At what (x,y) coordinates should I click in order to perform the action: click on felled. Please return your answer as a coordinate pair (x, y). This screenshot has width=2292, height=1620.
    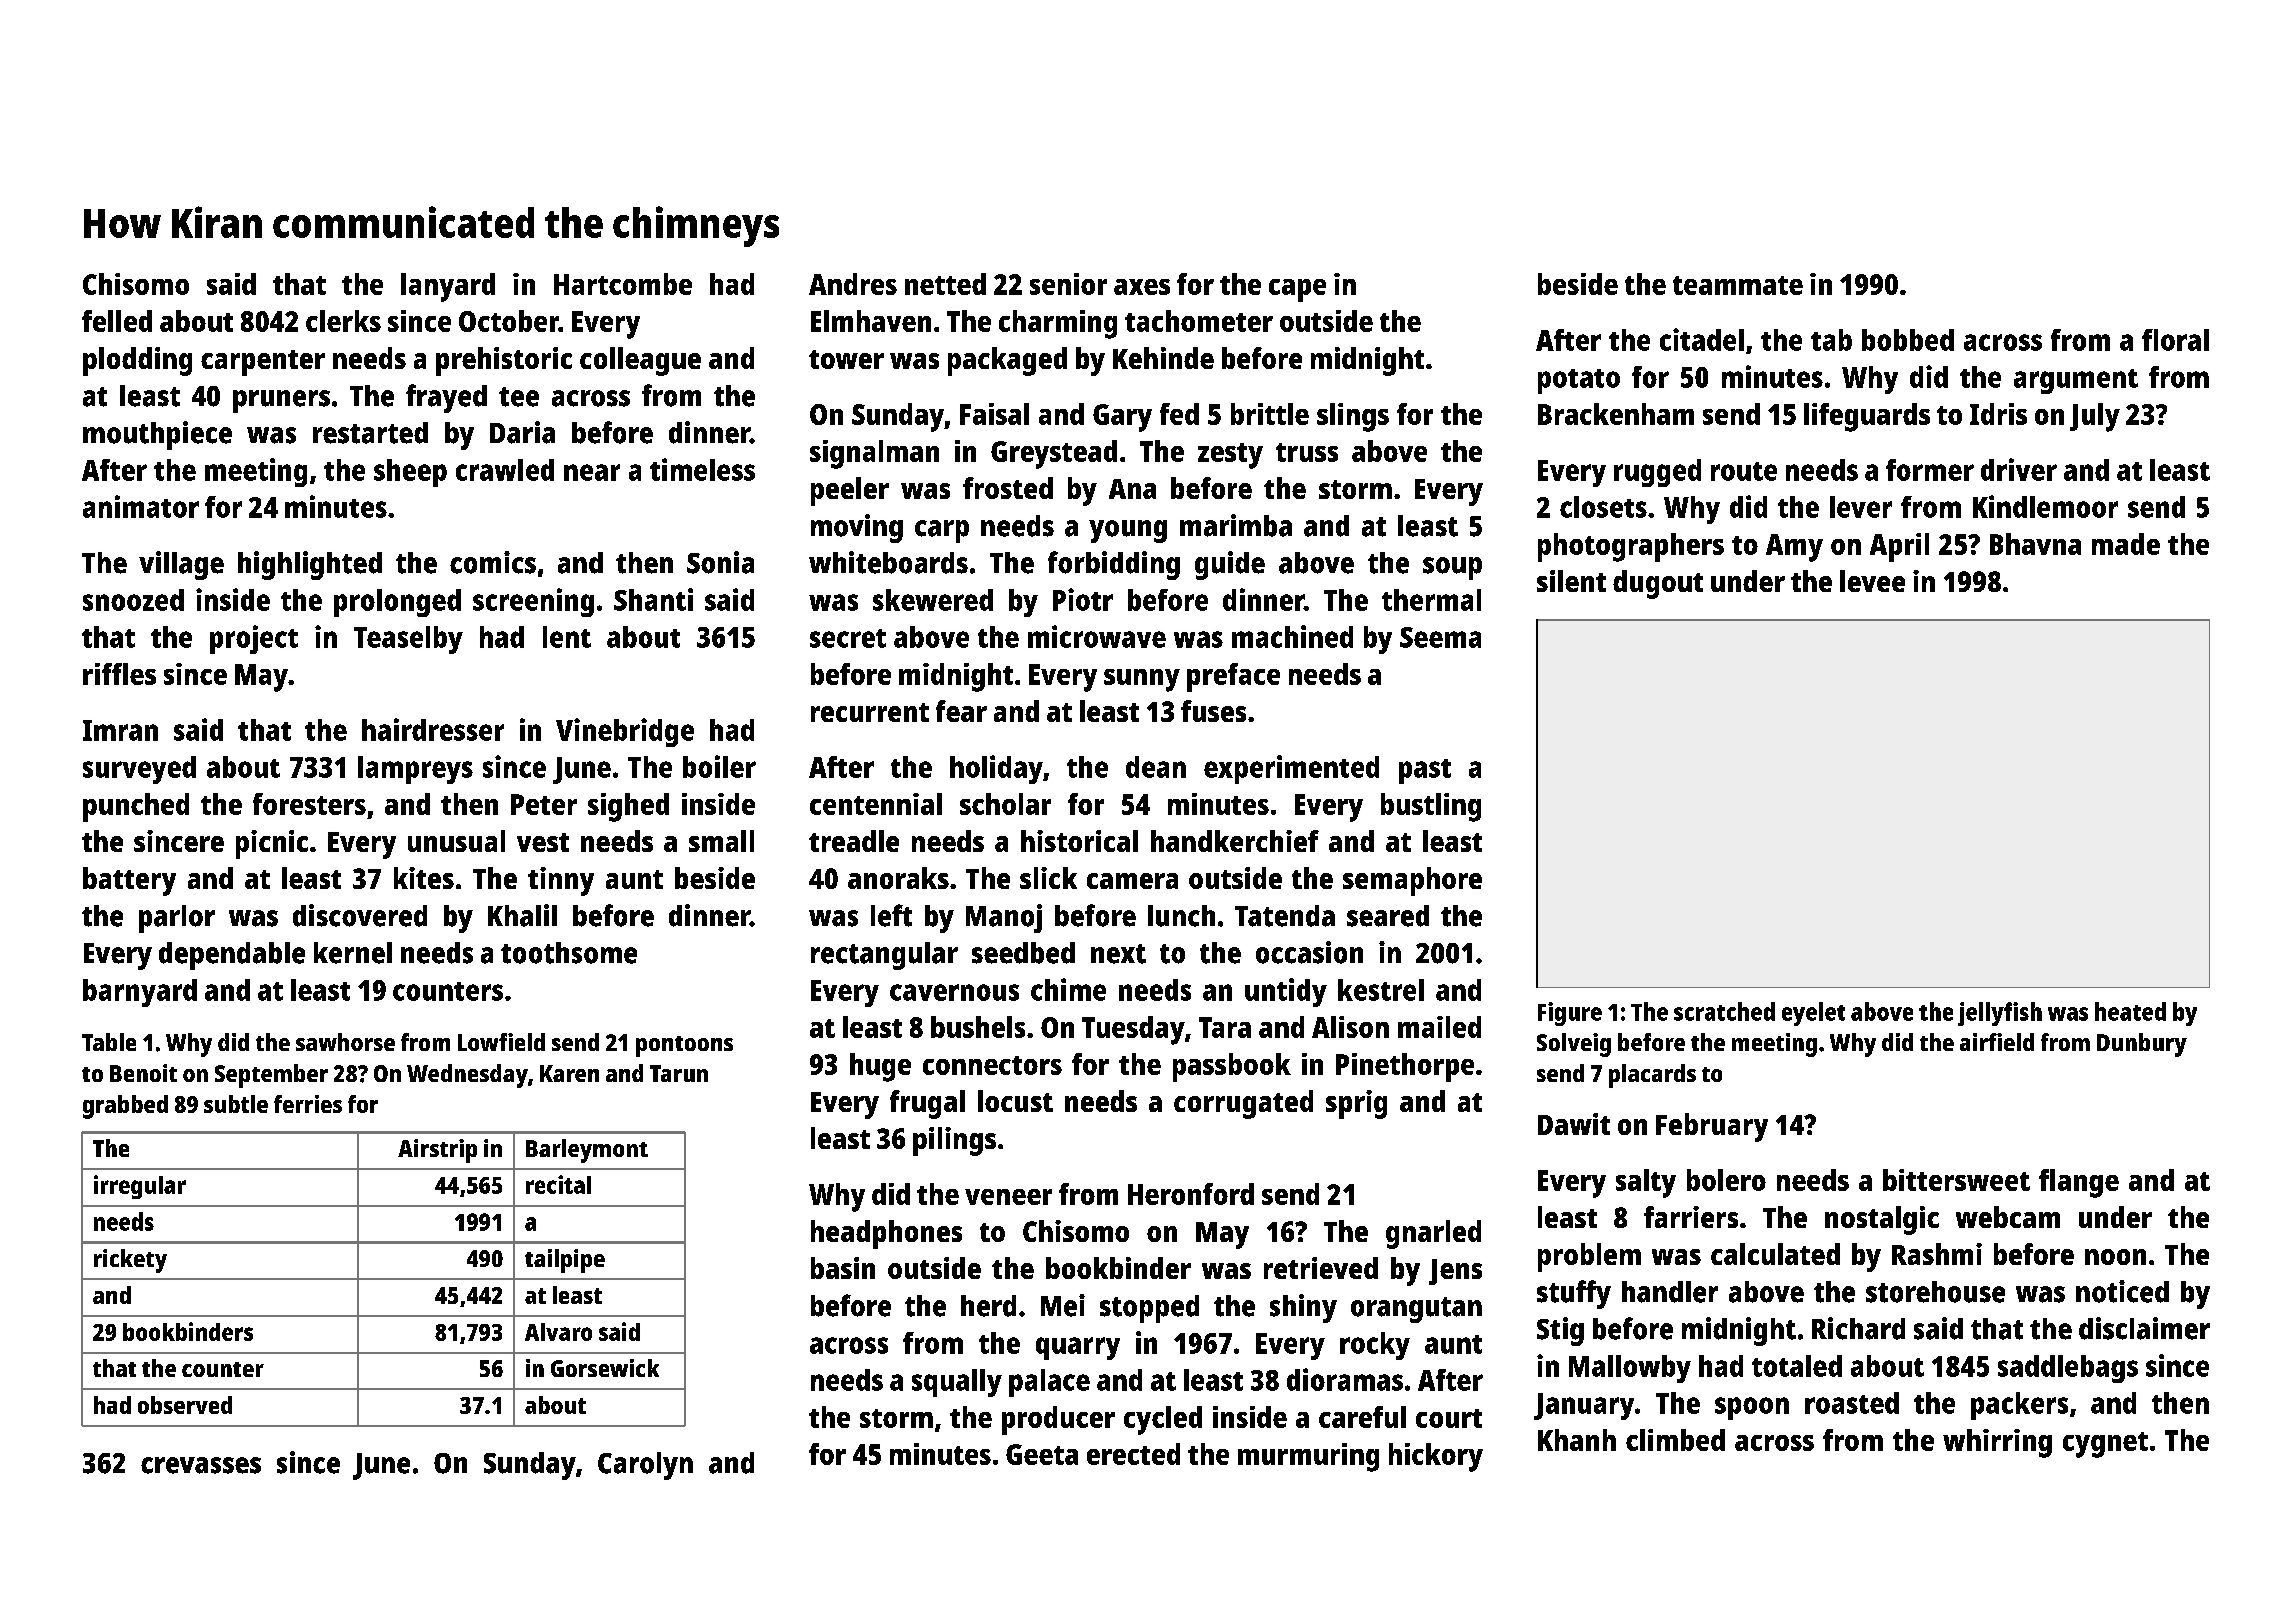
    Looking at the image, I should click on (117, 321).
